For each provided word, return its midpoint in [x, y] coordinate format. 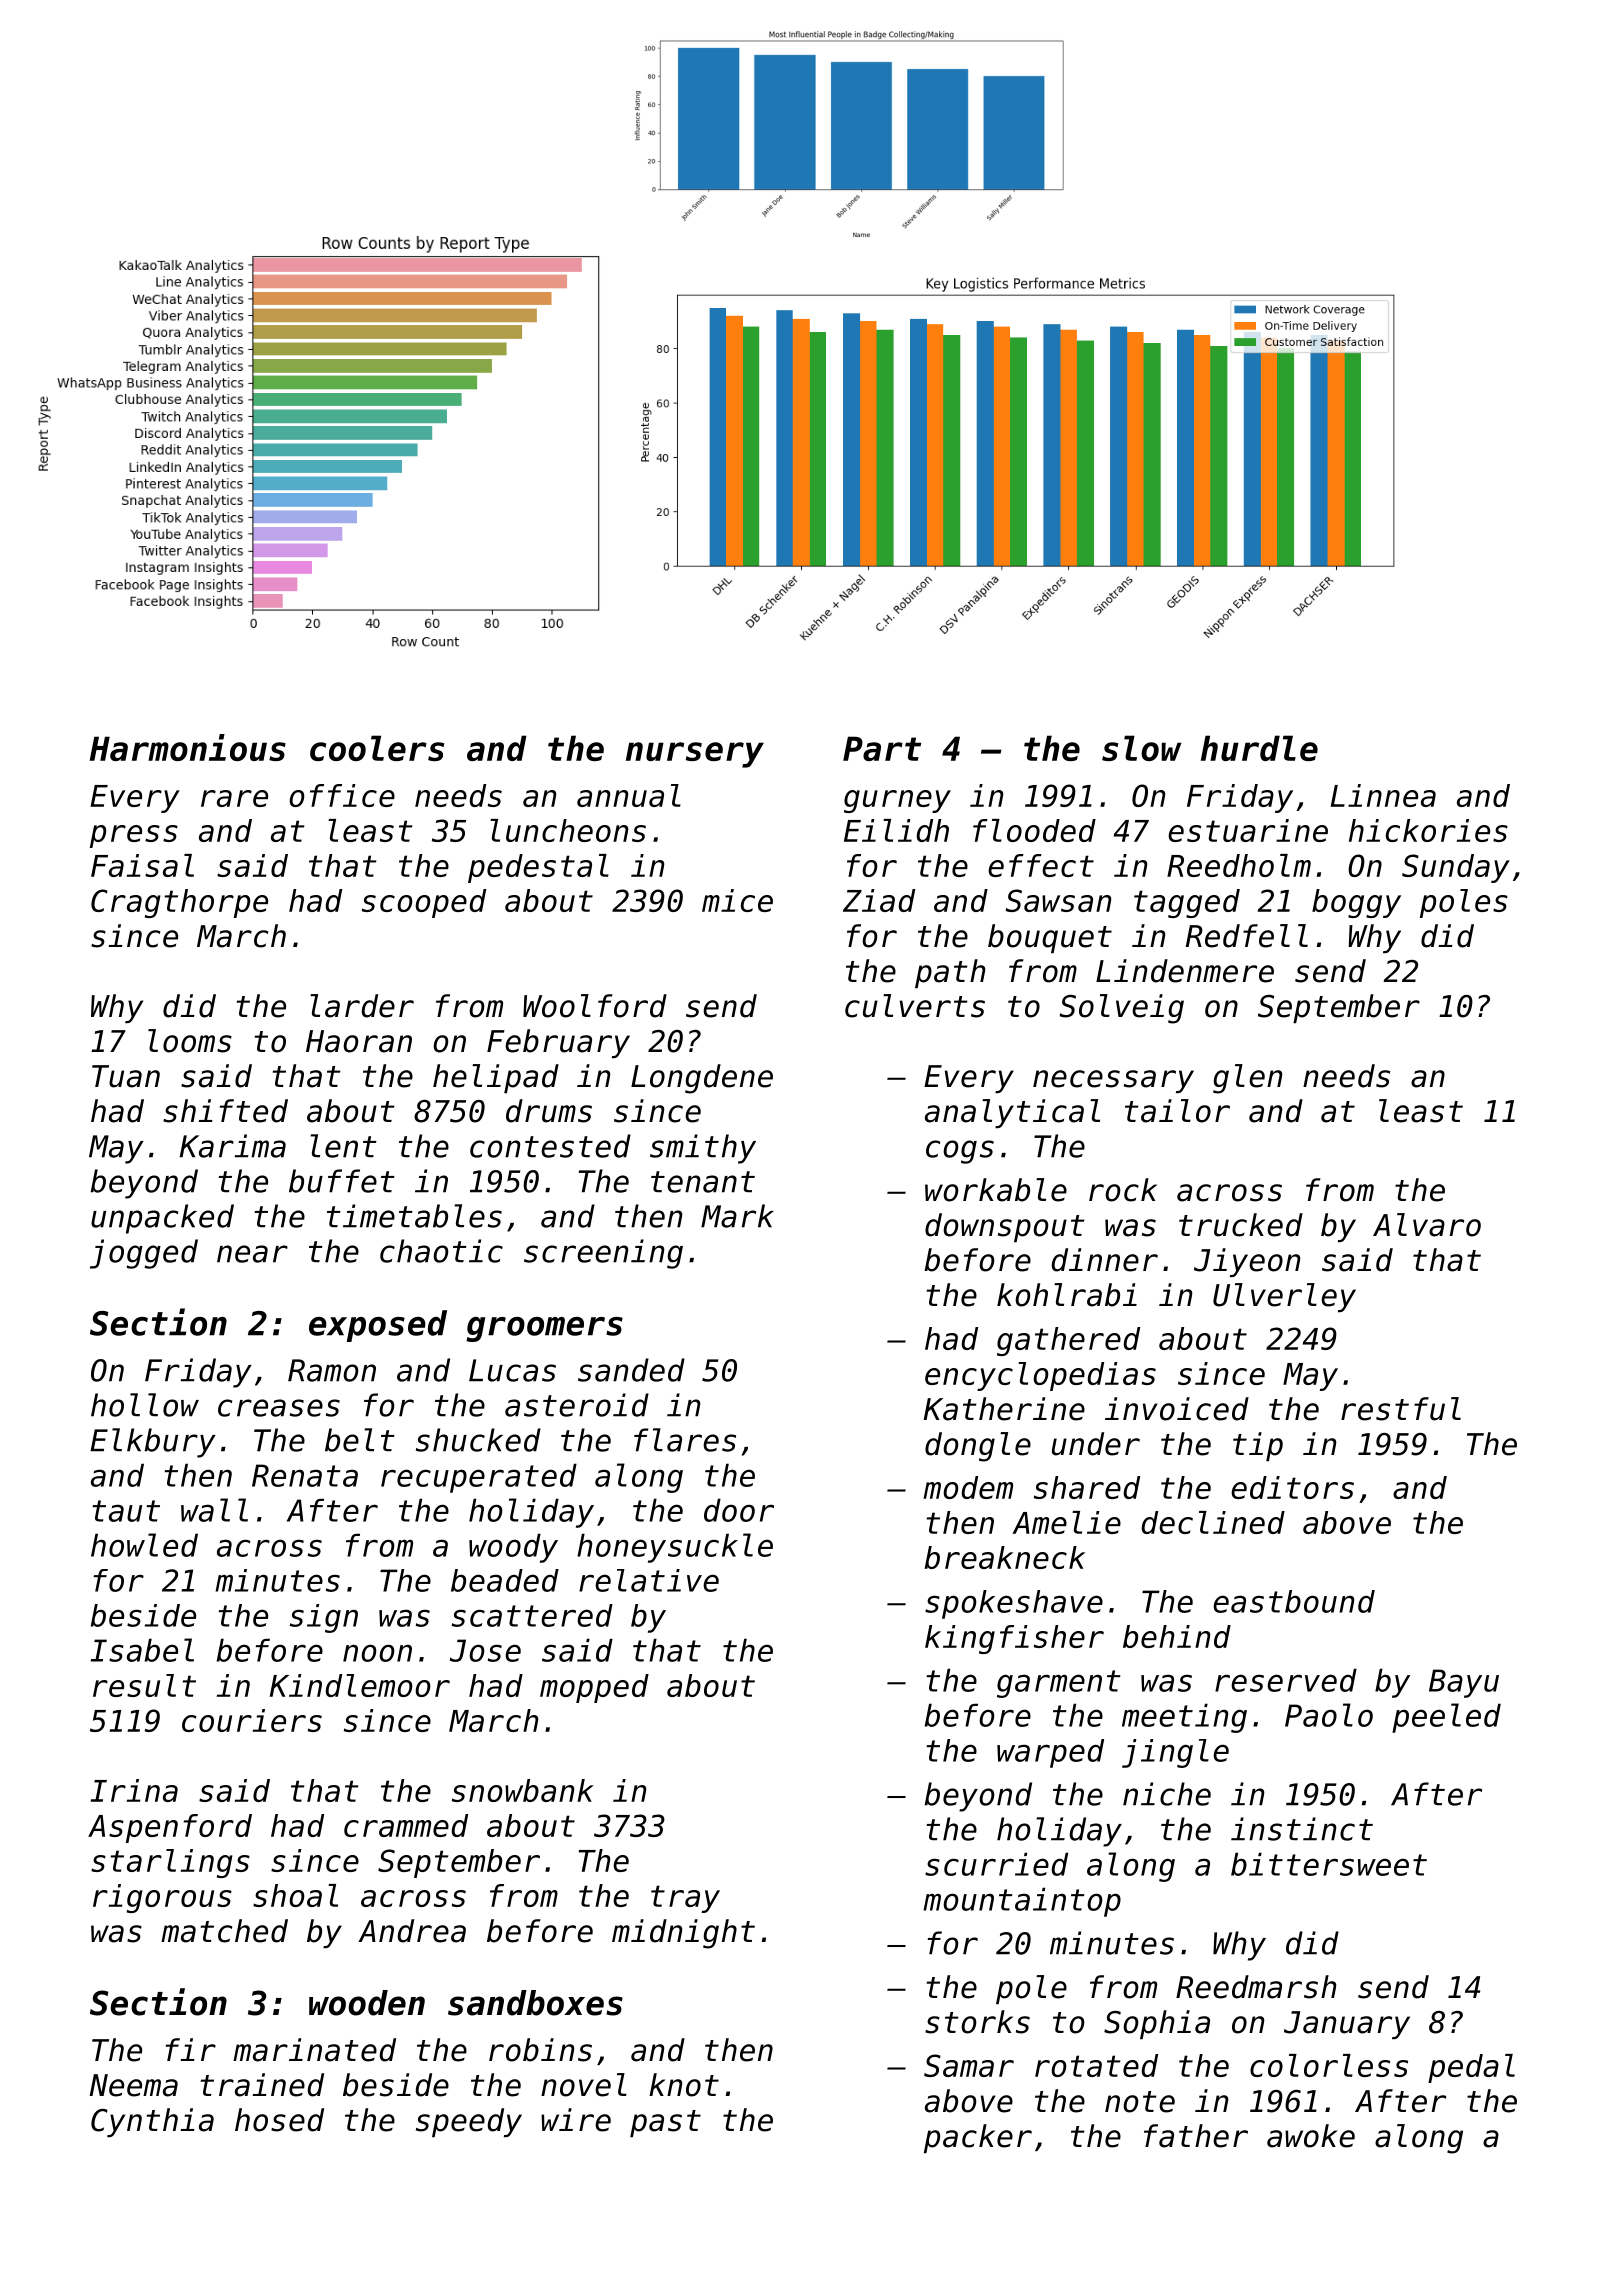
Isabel [142, 1650]
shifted [225, 1111]
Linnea [1383, 795]
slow [1142, 748]
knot [684, 2085]
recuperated [479, 1478]
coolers [377, 748]
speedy [469, 2122]
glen [1247, 1079]
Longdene [702, 1079]
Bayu [1464, 1683]
